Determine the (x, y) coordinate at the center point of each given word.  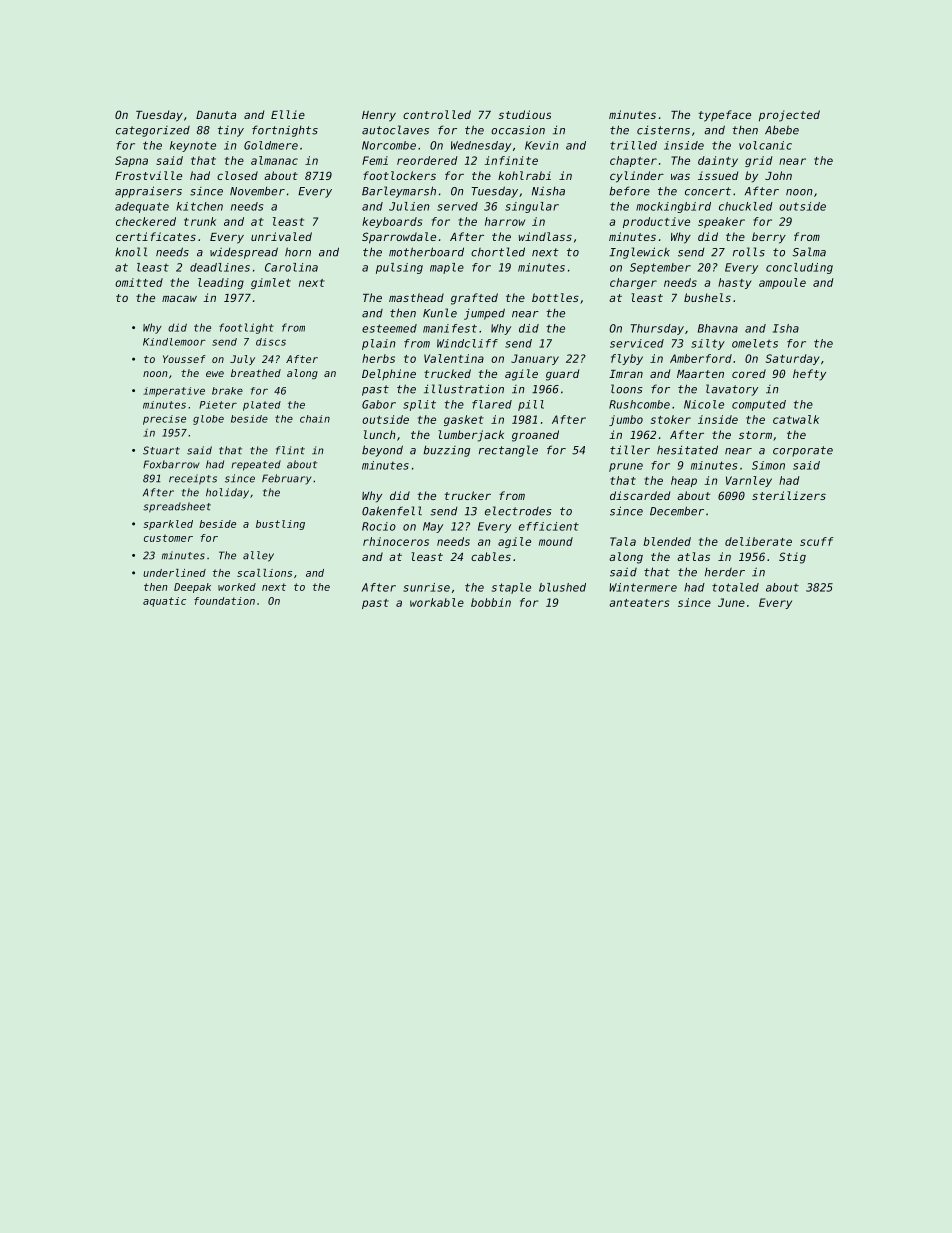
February (287, 479)
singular (532, 207)
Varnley (749, 481)
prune (626, 467)
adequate (142, 207)
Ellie (288, 114)
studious (525, 114)
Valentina (454, 358)
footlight (246, 328)
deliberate (758, 541)
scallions (264, 573)
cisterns (663, 130)
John (778, 175)
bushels (707, 297)
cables (491, 556)
